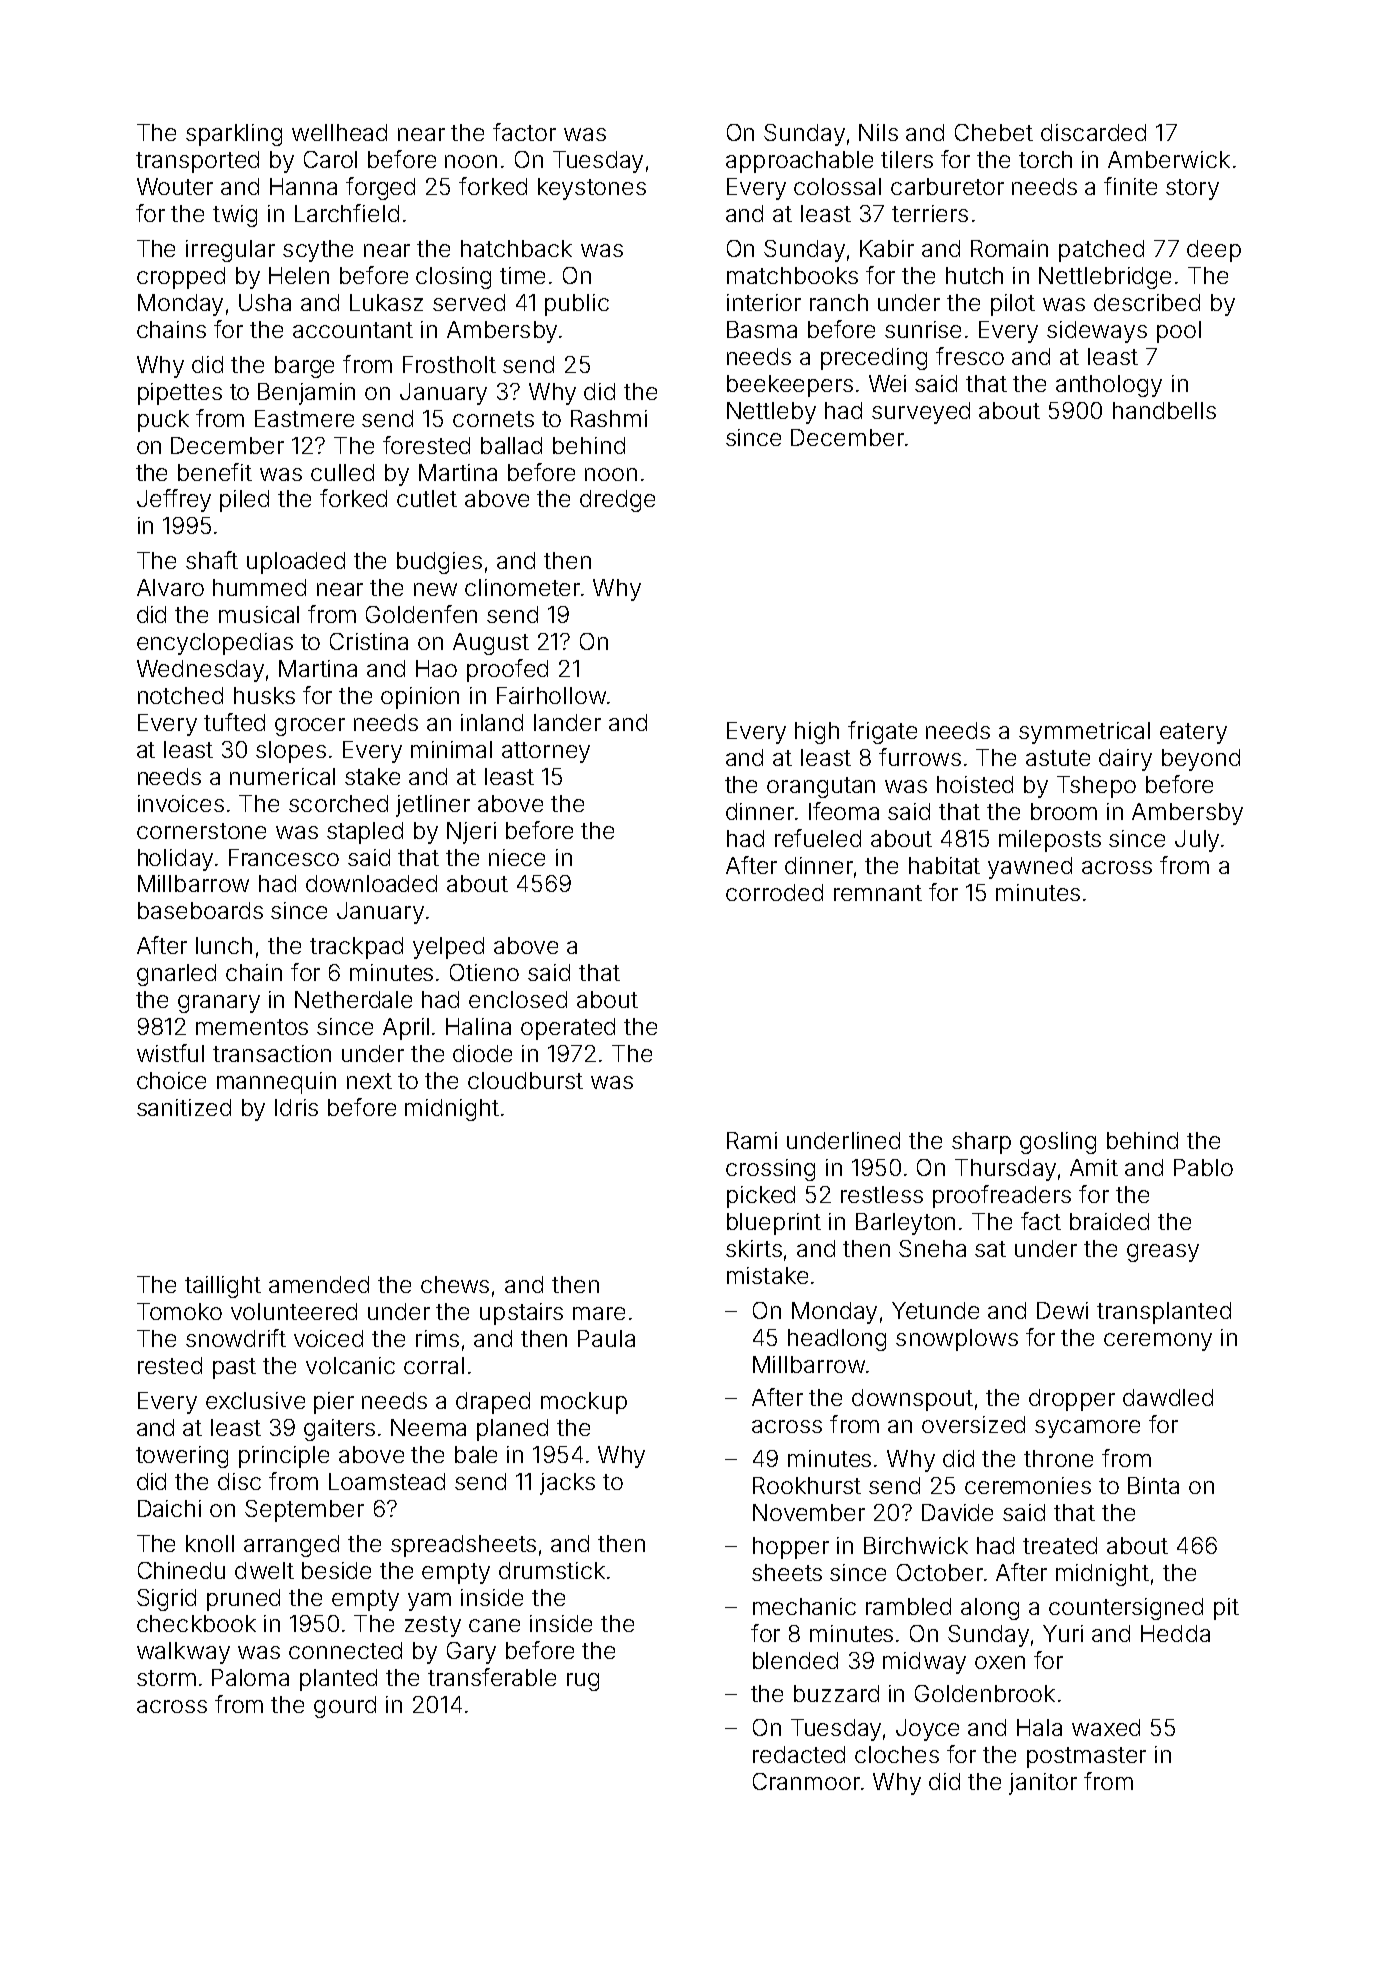  What do you see at coordinates (837, 1340) in the screenshot?
I see `headlong` at bounding box center [837, 1340].
